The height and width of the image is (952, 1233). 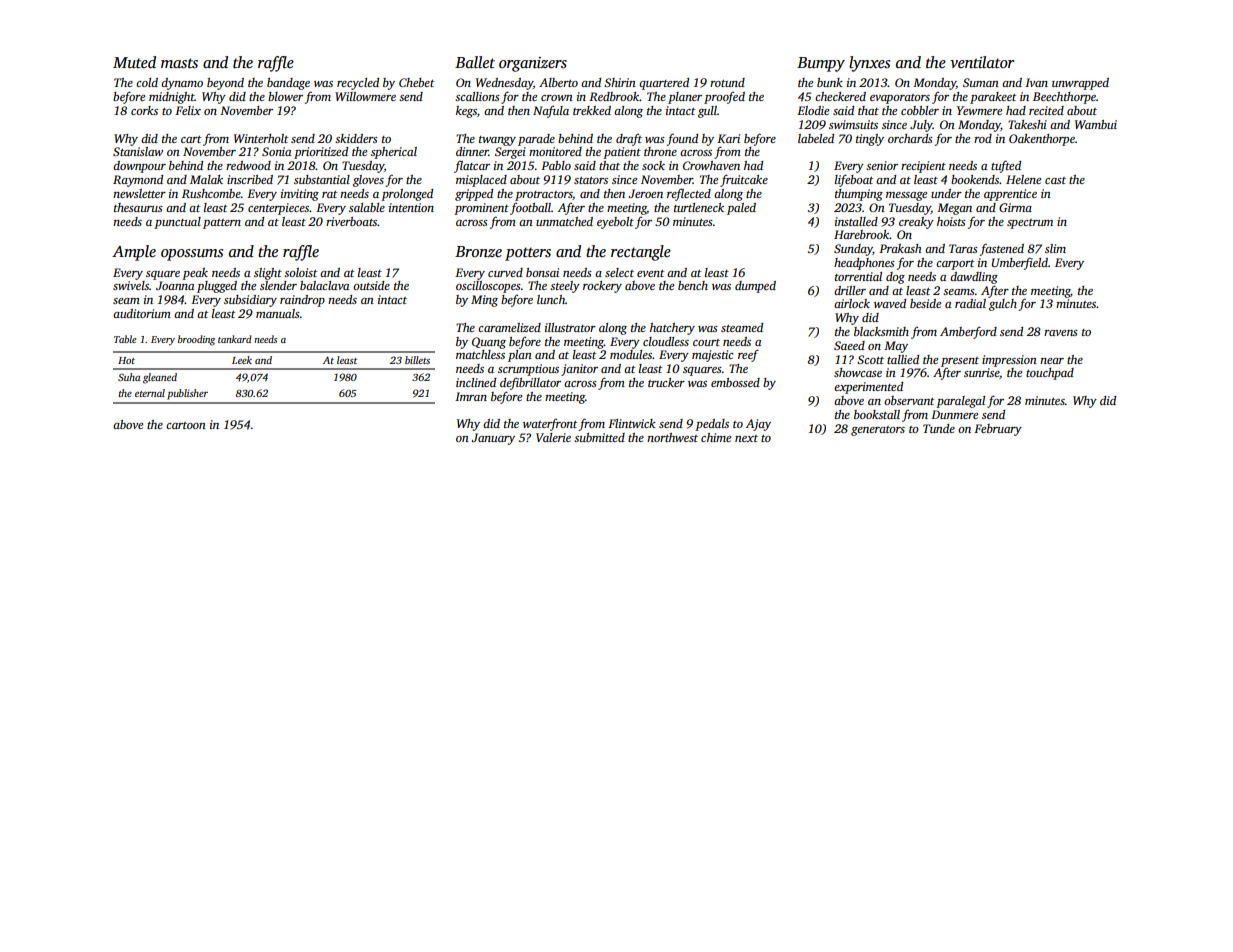 What do you see at coordinates (147, 82) in the image?
I see `cold` at bounding box center [147, 82].
